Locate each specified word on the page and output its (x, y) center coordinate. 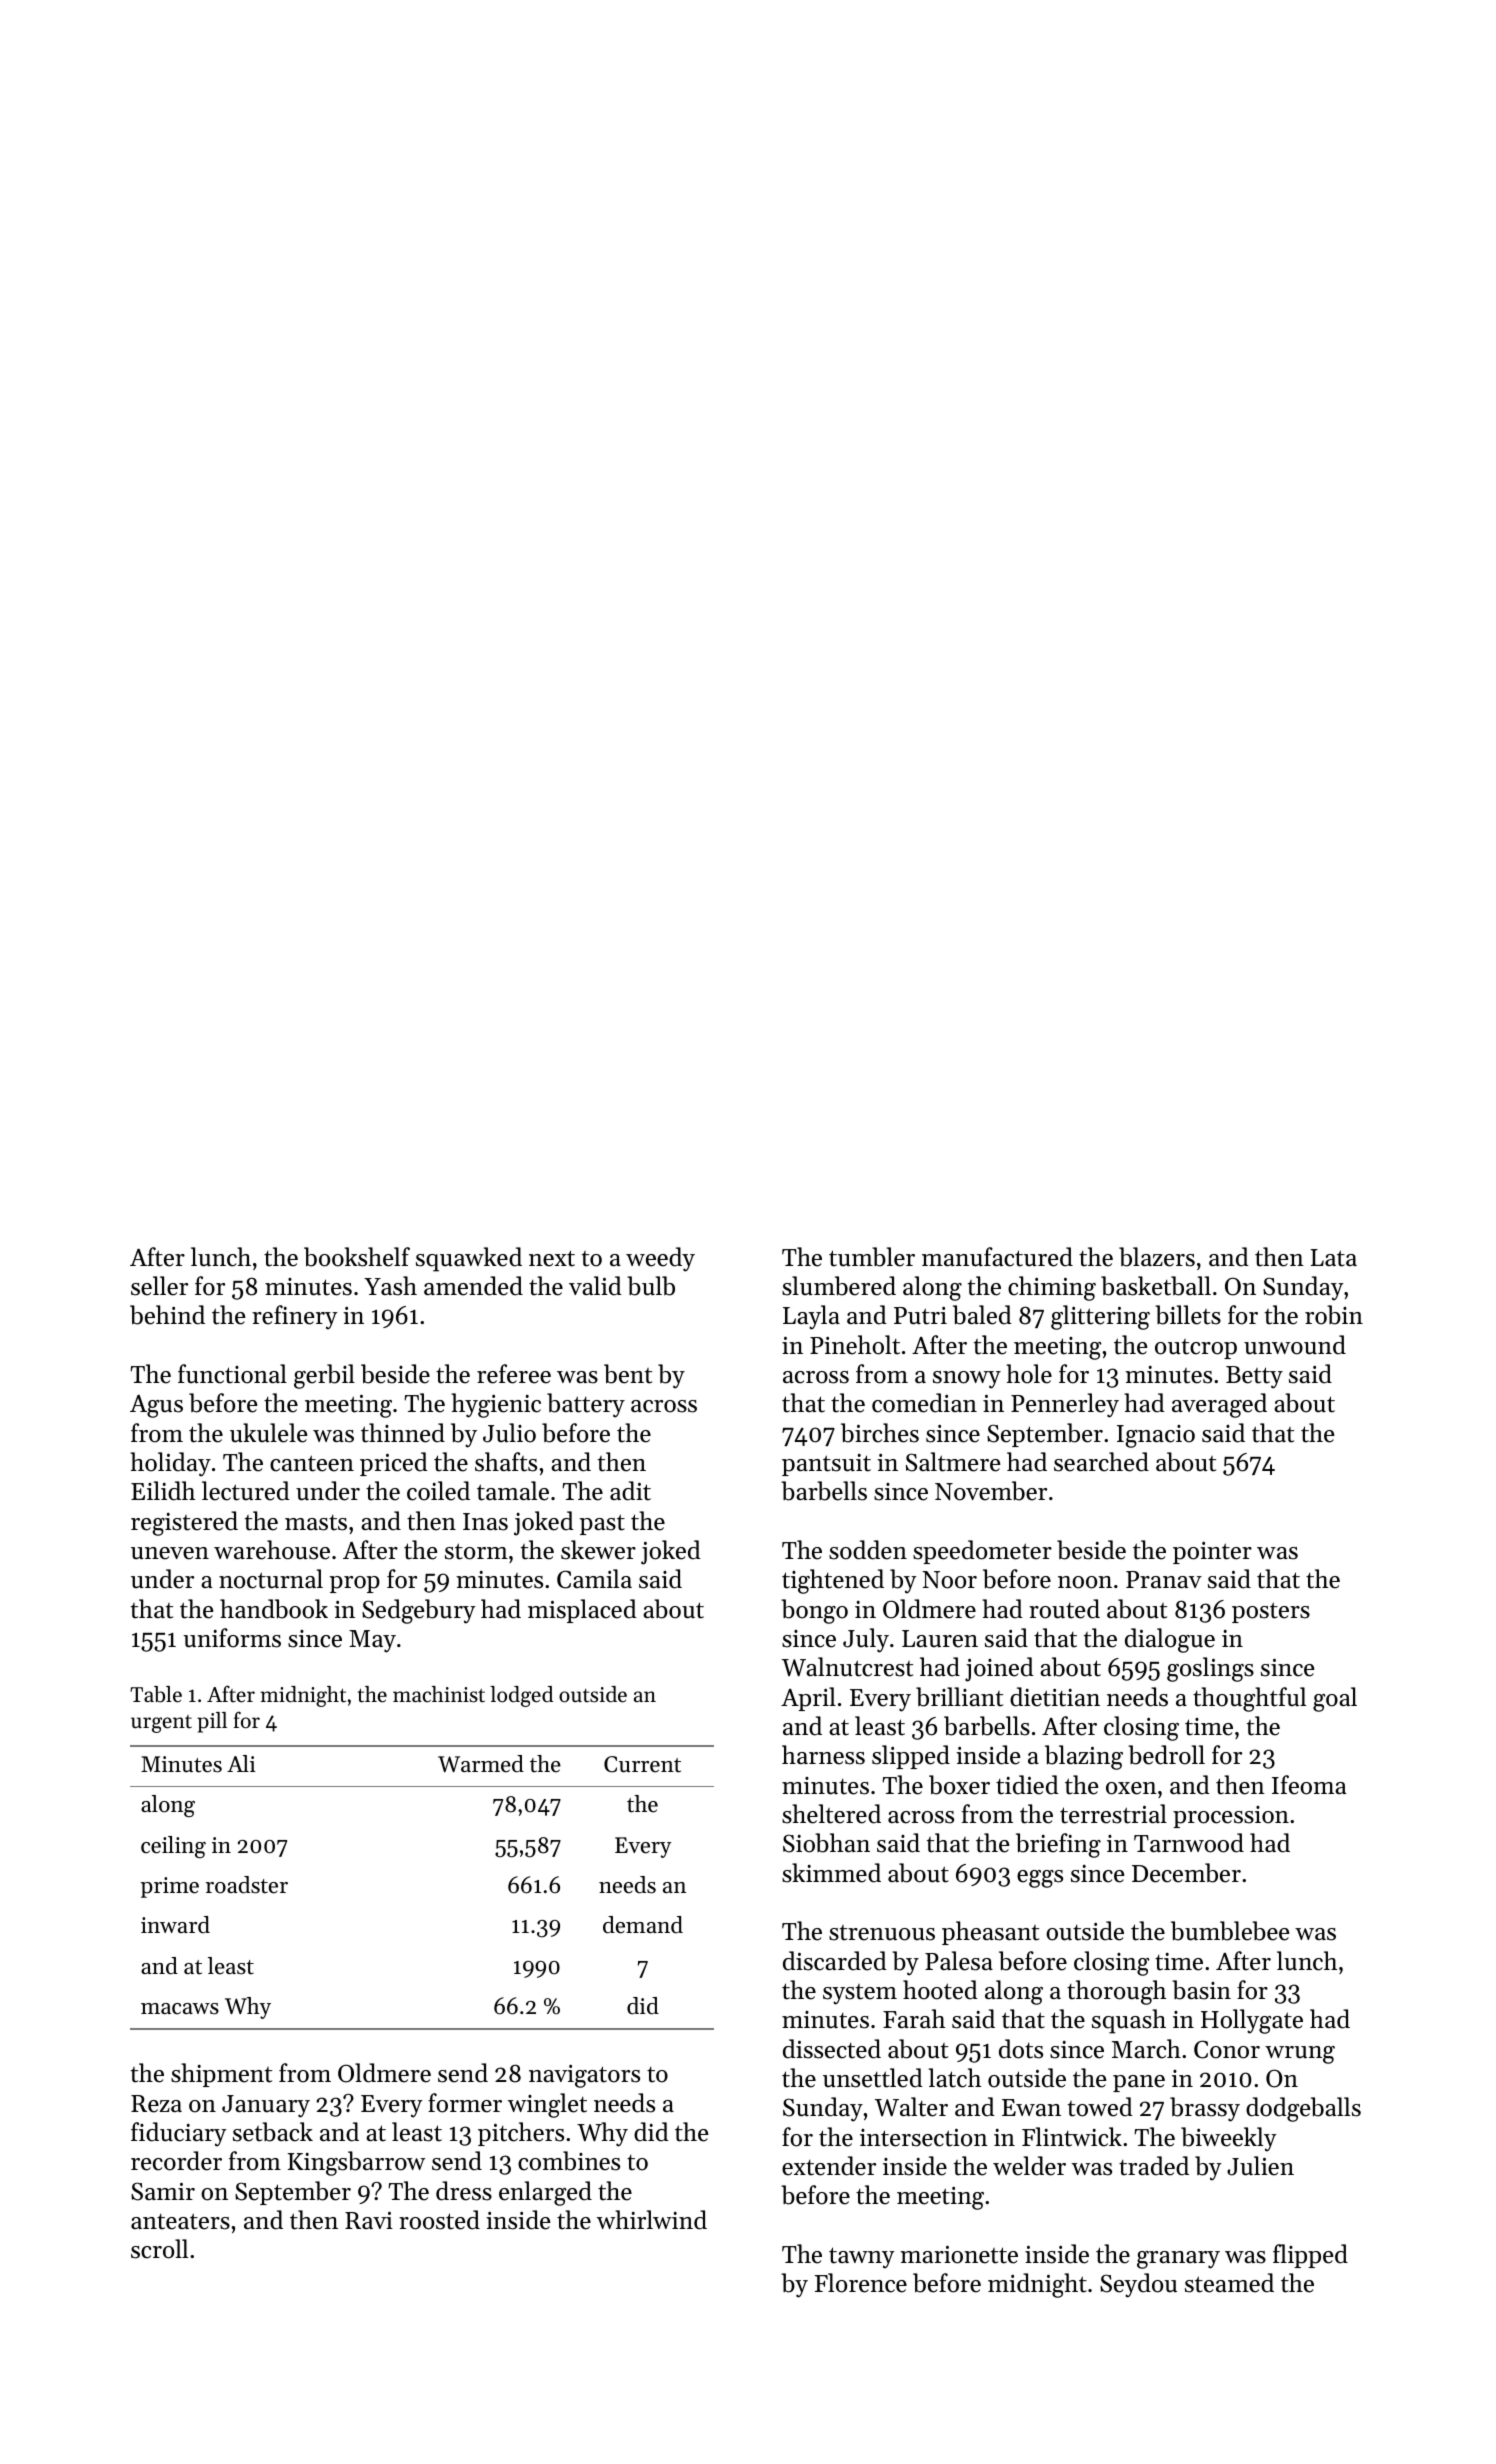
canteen (312, 1463)
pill (212, 1722)
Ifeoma (1309, 1785)
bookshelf (357, 1257)
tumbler (872, 1257)
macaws (180, 2009)
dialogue (1170, 1640)
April (808, 1699)
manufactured (997, 1257)
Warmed (481, 1764)
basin (1201, 1990)
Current (642, 1764)
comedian (924, 1403)
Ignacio (1156, 1436)
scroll (159, 2249)
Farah (914, 2018)
